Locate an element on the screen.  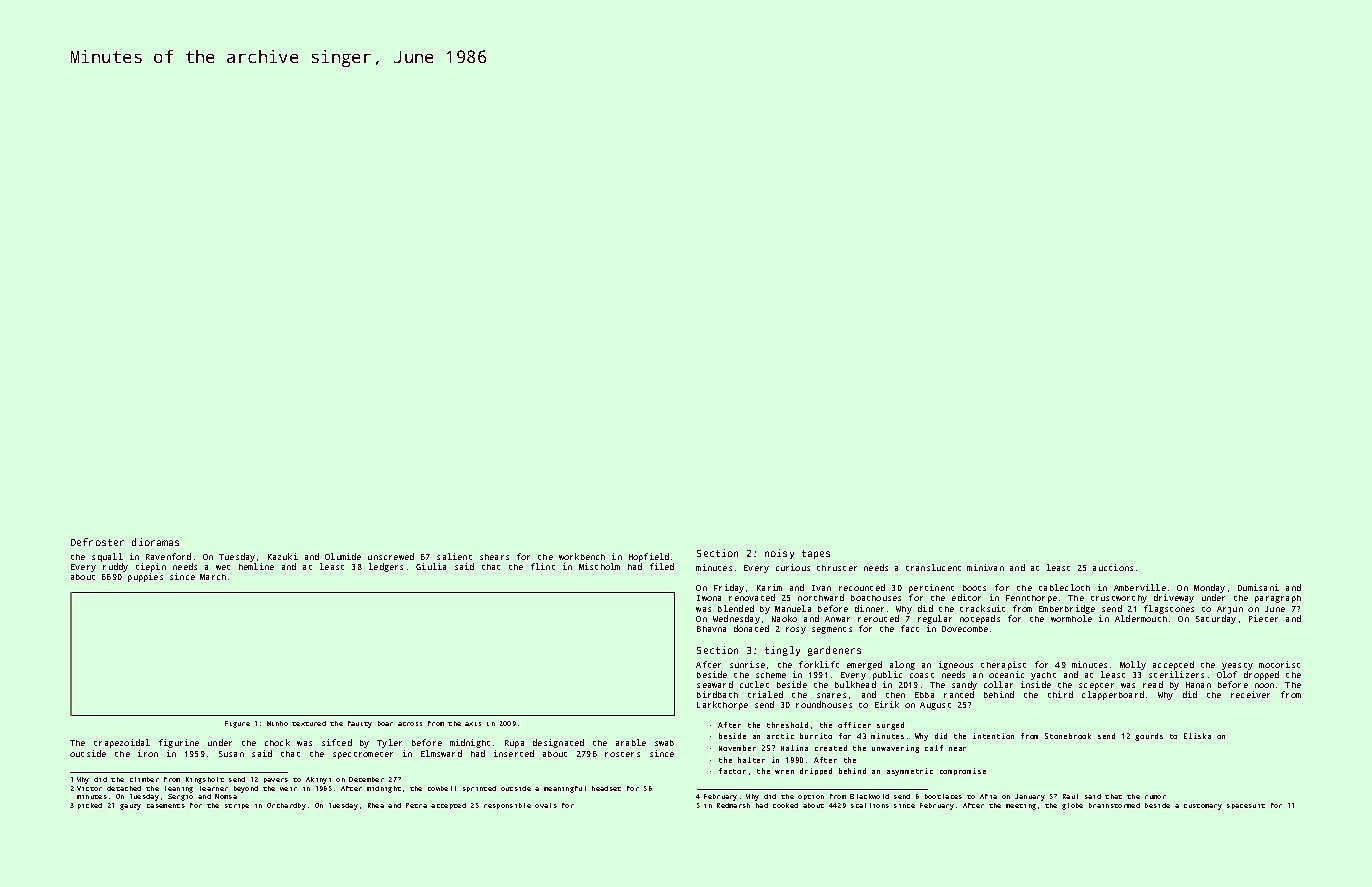
Rhea is located at coordinates (376, 805).
